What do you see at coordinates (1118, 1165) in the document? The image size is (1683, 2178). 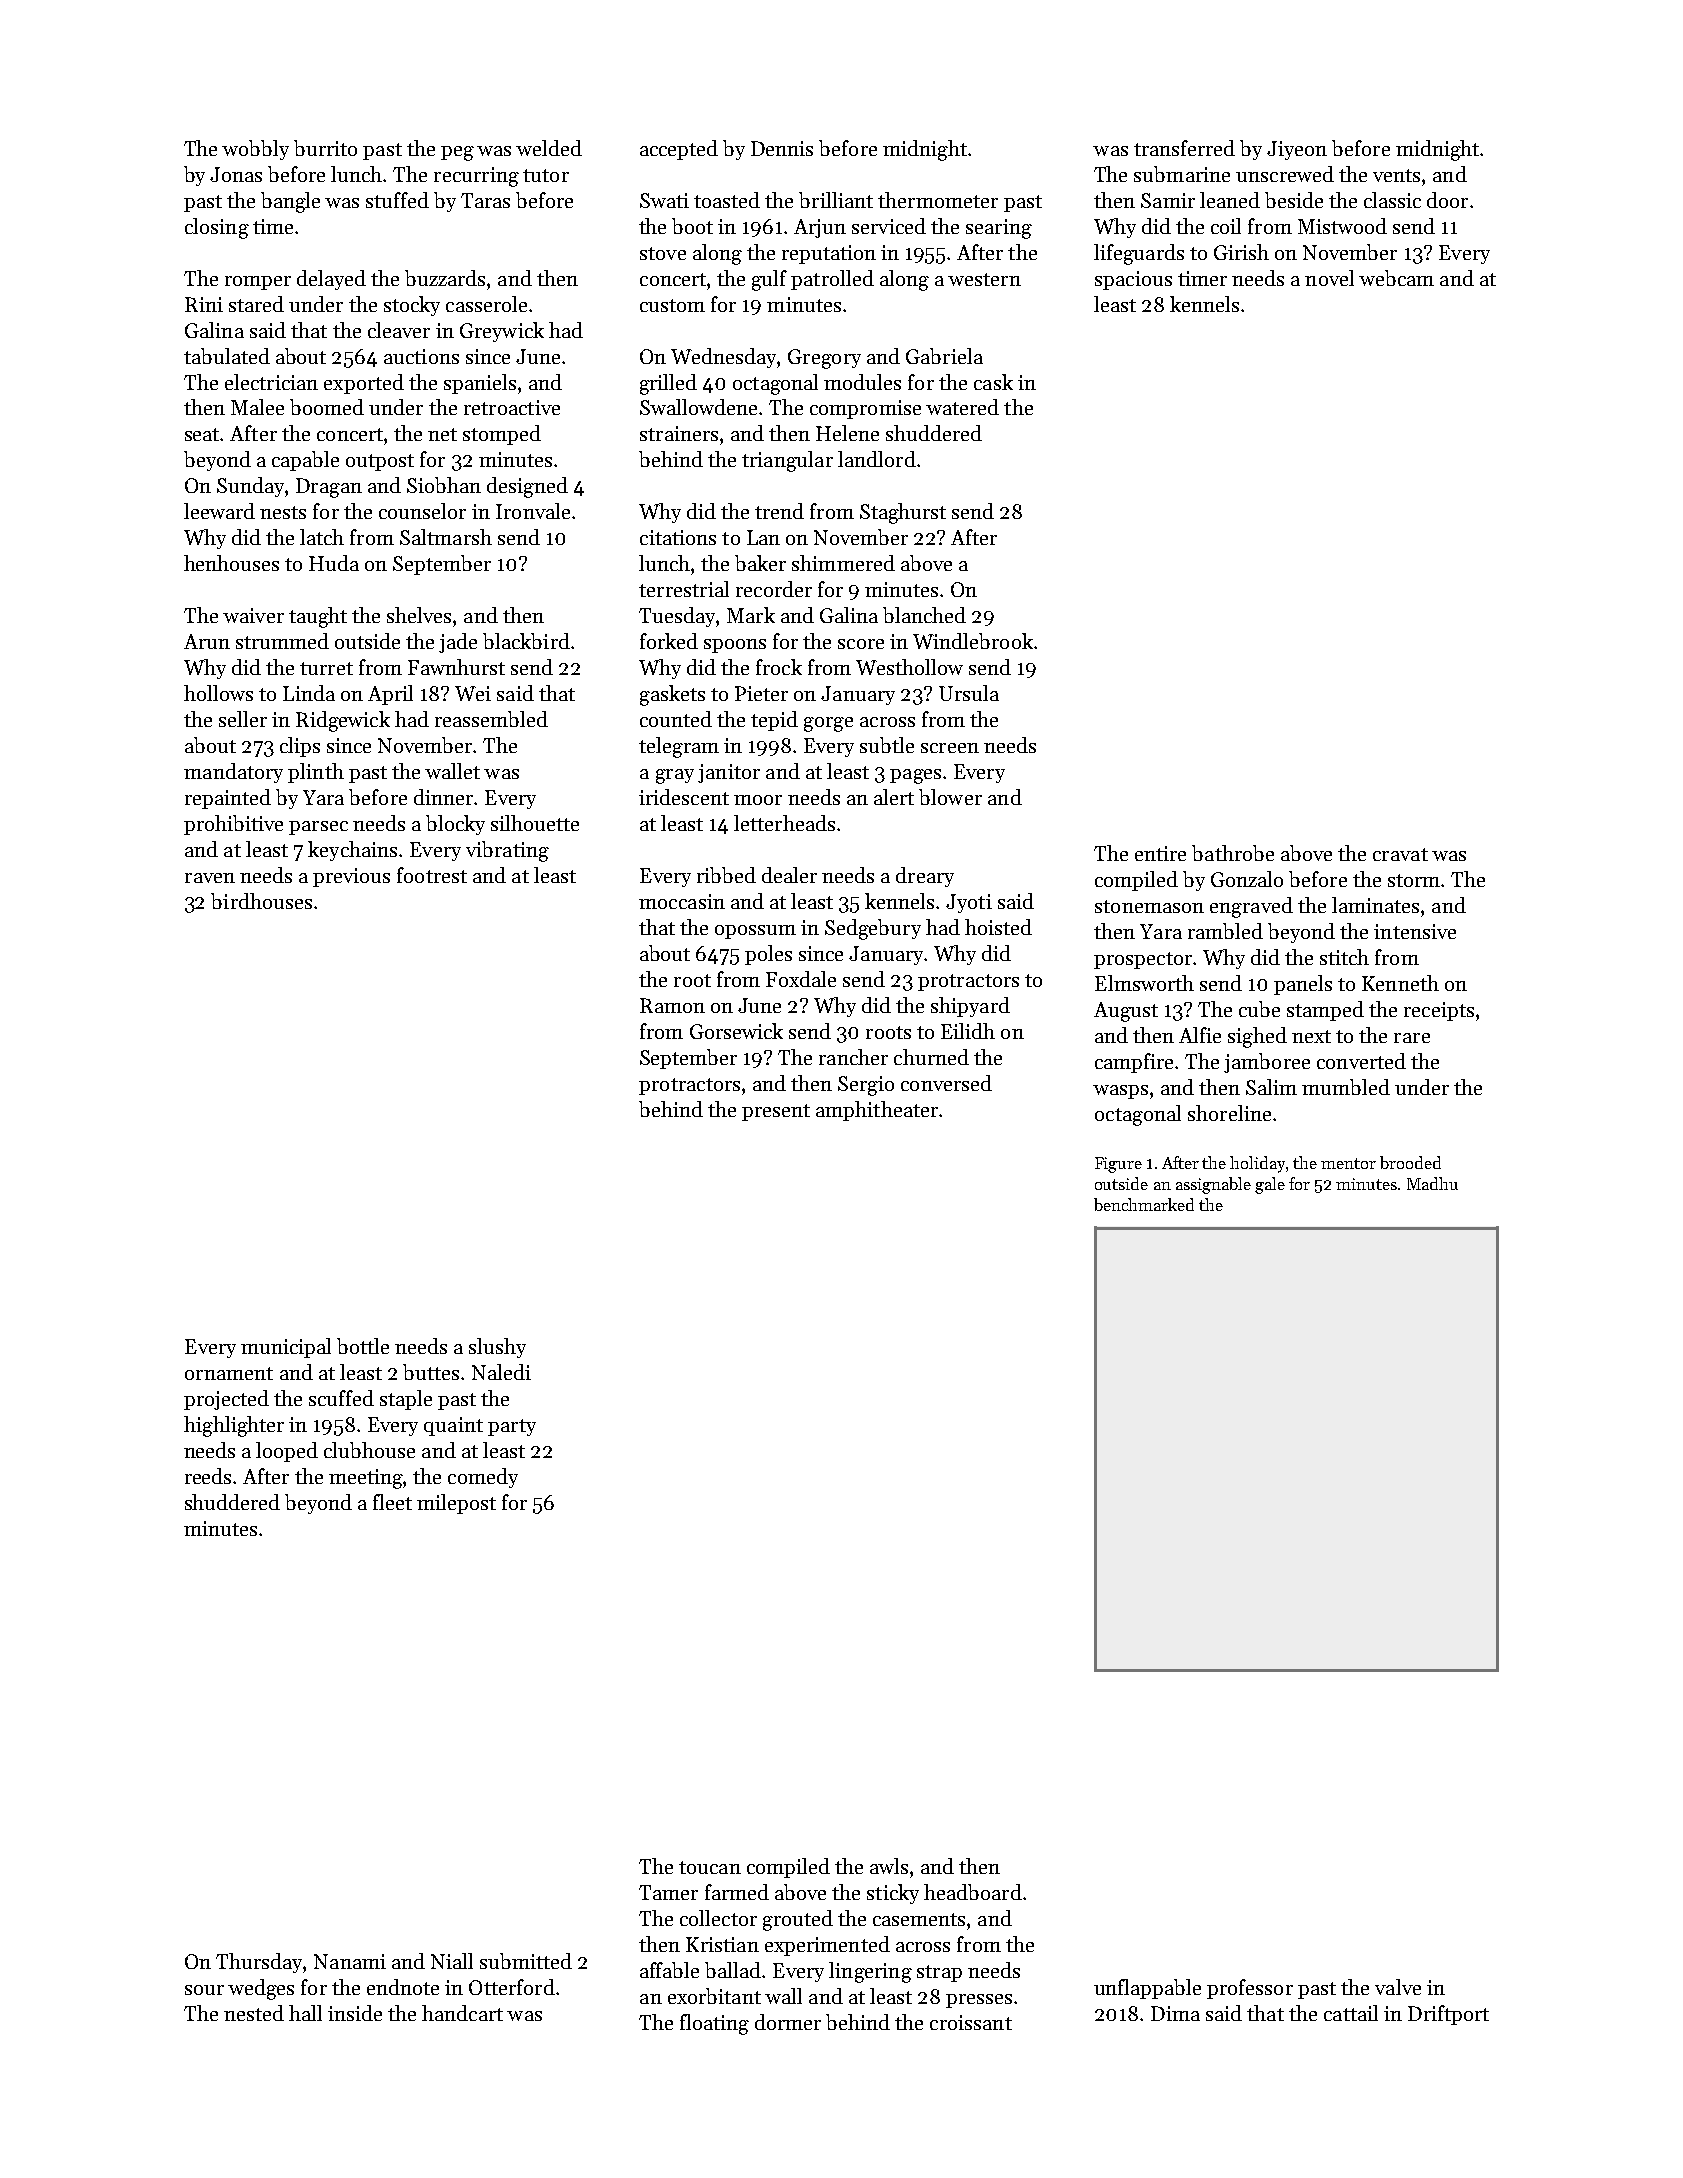 I see `Figure` at bounding box center [1118, 1165].
